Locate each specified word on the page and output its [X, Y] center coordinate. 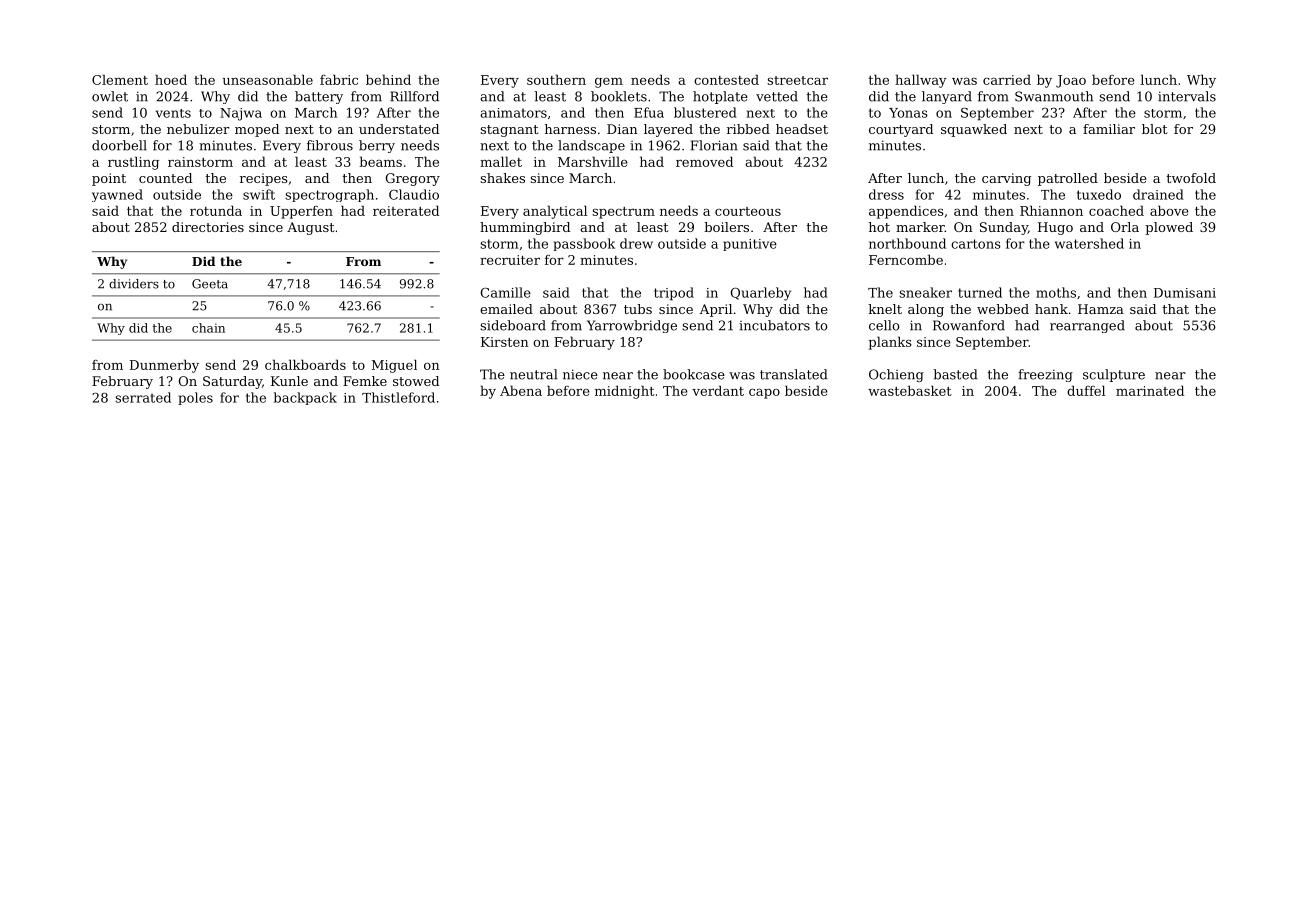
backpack [305, 398]
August [310, 228]
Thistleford [398, 397]
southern [556, 79]
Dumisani [1185, 293]
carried [1007, 79]
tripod [674, 294]
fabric [339, 79]
